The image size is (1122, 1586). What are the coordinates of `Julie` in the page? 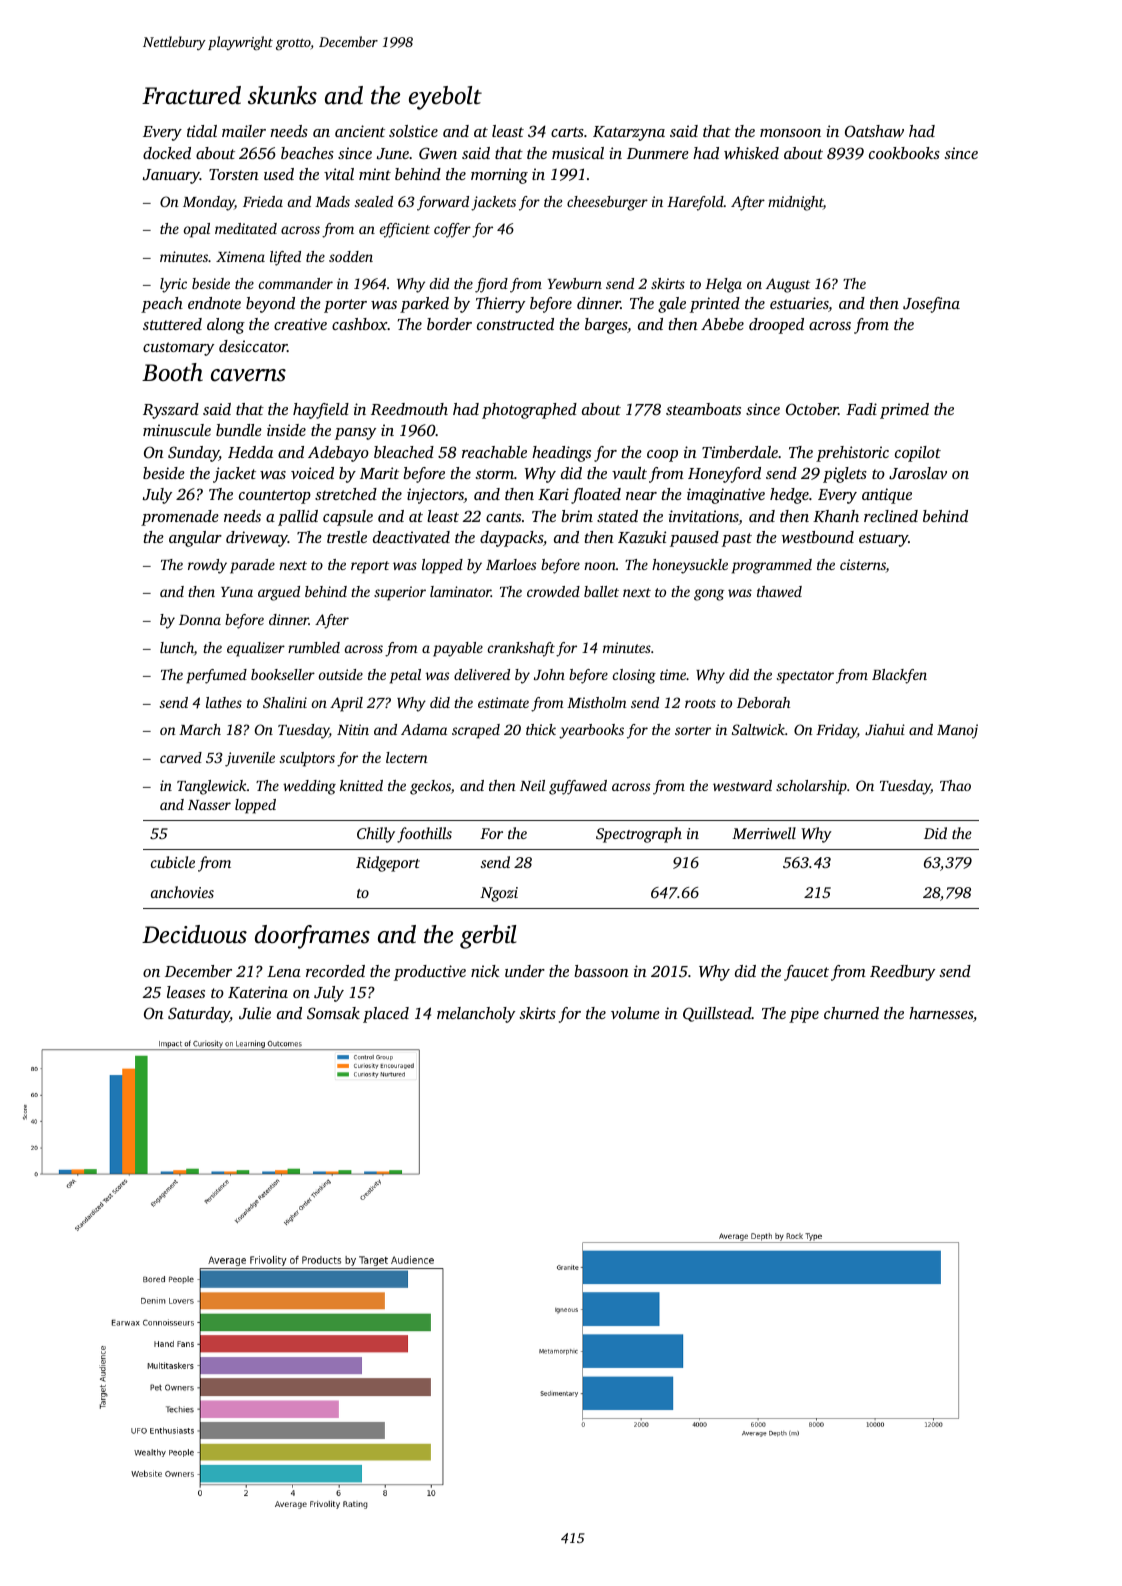 It's located at (255, 1013).
